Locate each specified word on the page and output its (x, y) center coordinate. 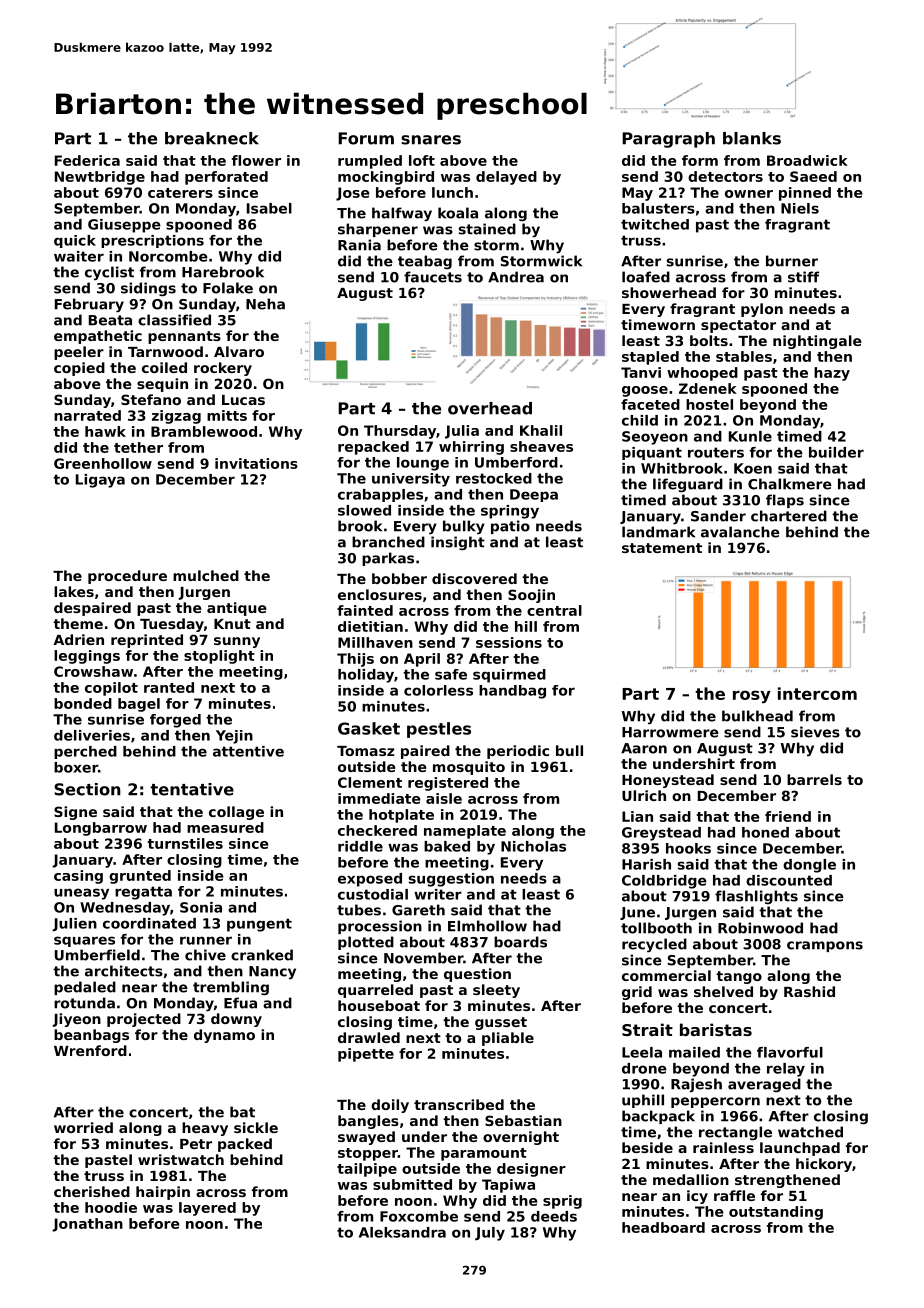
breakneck (212, 138)
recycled (654, 945)
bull (569, 750)
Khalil (541, 430)
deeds (554, 1216)
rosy (752, 697)
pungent (259, 925)
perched (85, 752)
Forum (366, 138)
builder (836, 452)
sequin (162, 385)
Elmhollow (487, 926)
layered (207, 1209)
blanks (752, 138)
